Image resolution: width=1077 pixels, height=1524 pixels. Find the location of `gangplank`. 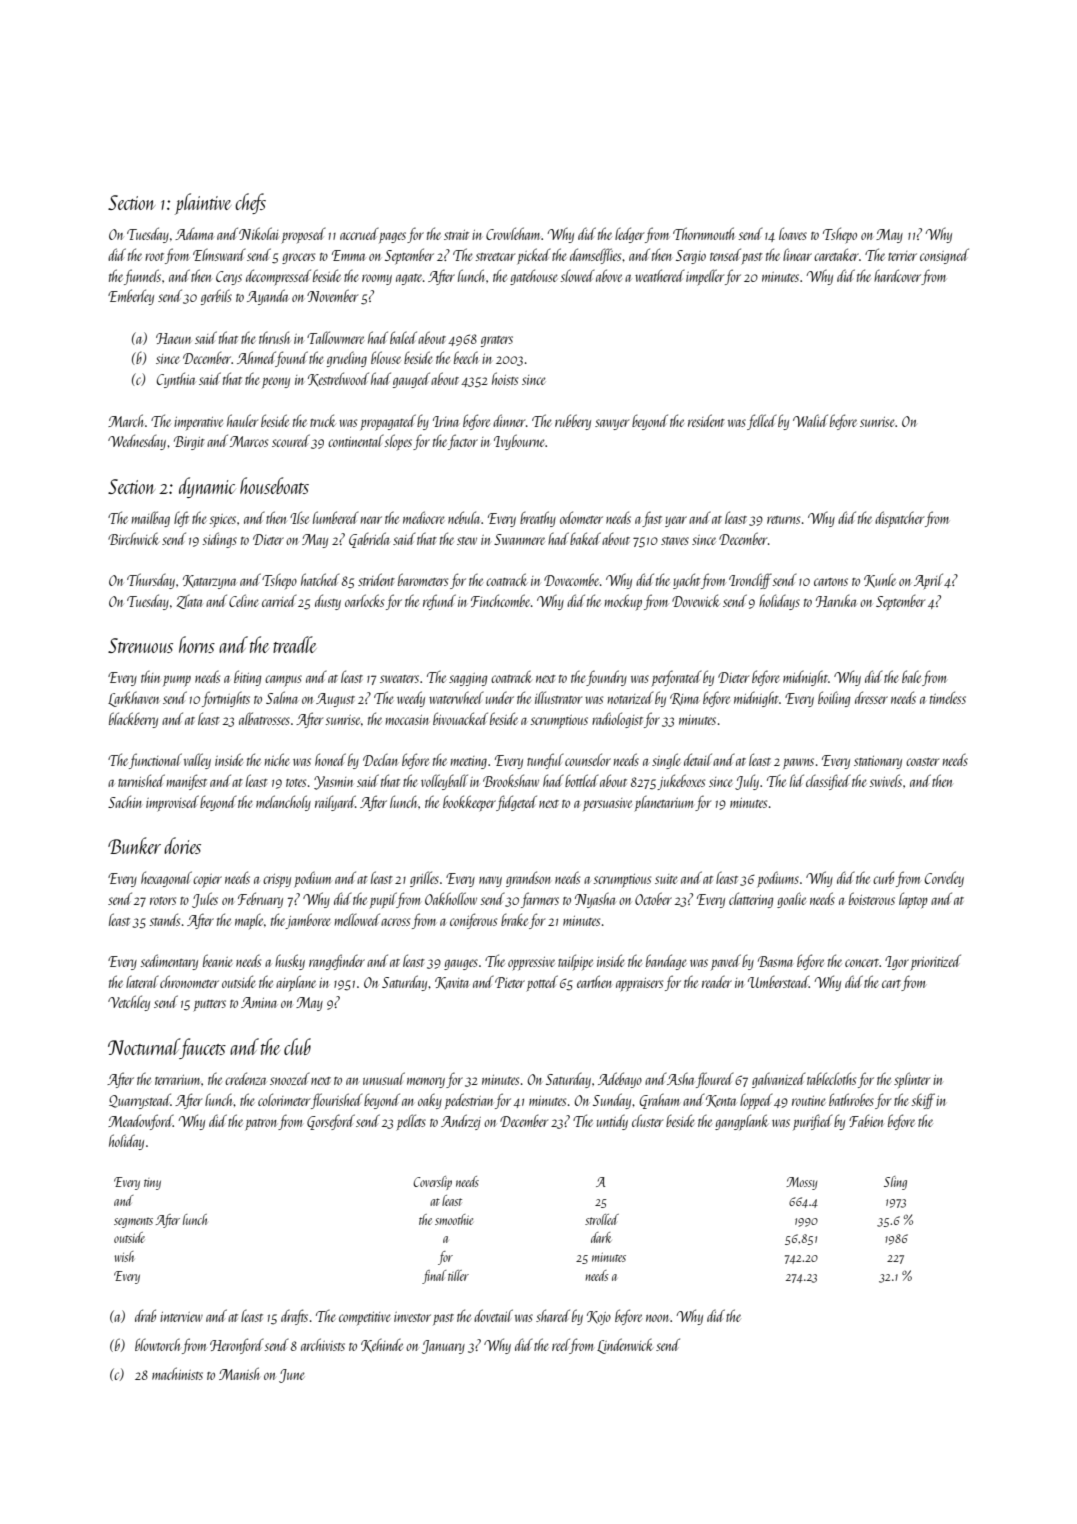

gangplank is located at coordinates (741, 1122).
